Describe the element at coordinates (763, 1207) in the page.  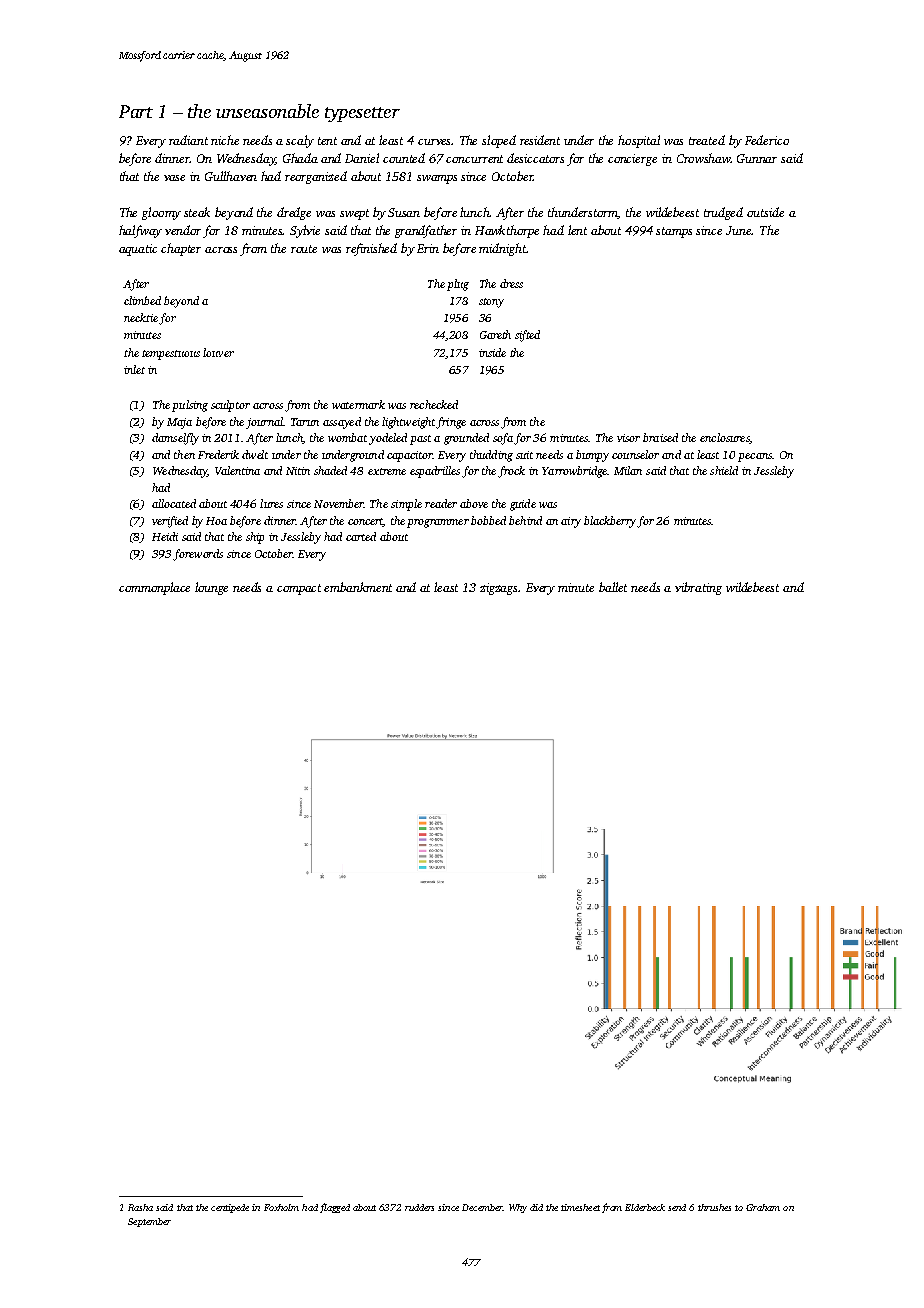
I see `Graham` at that location.
